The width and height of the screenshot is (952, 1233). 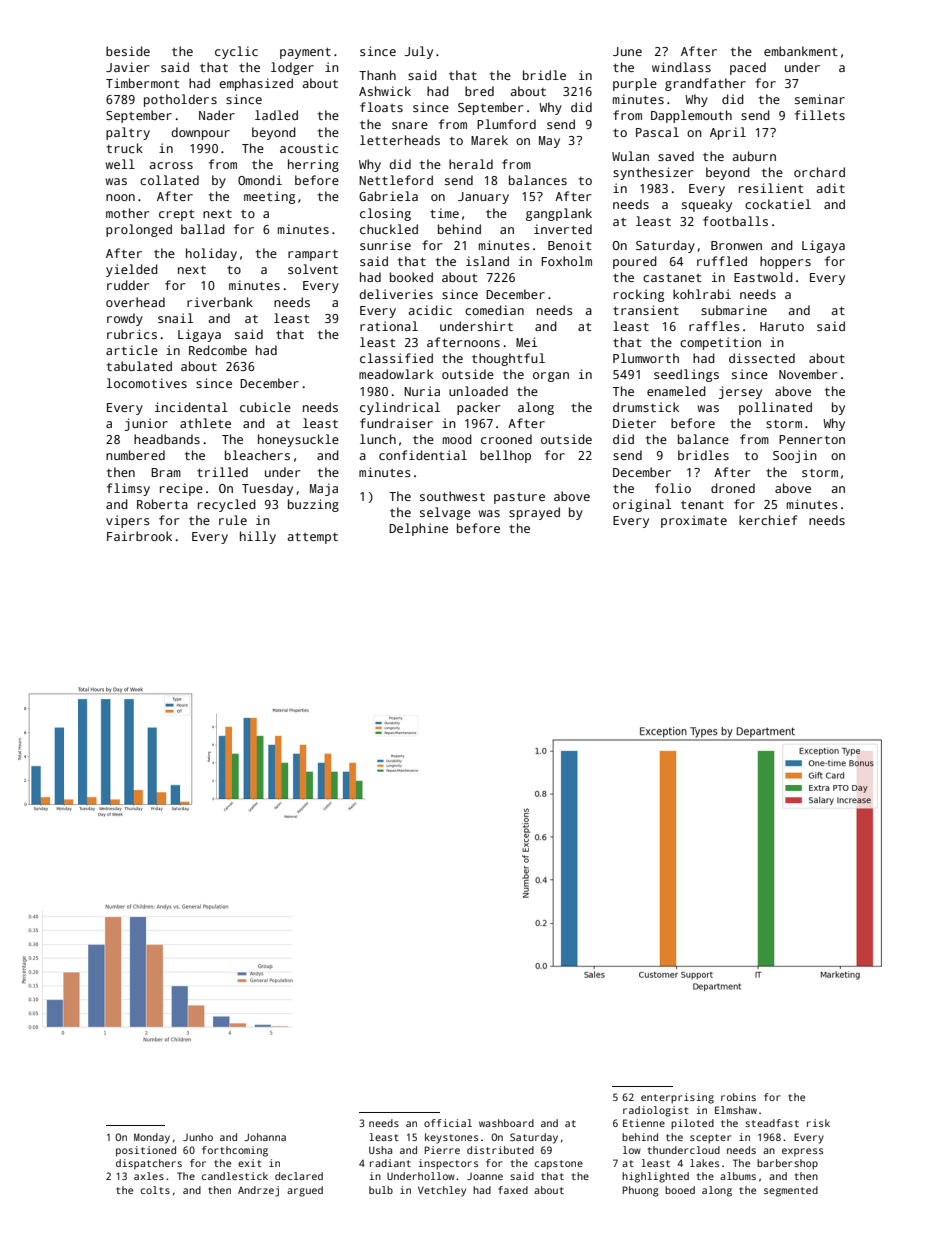 I want to click on Haruto, so click(x=782, y=326).
